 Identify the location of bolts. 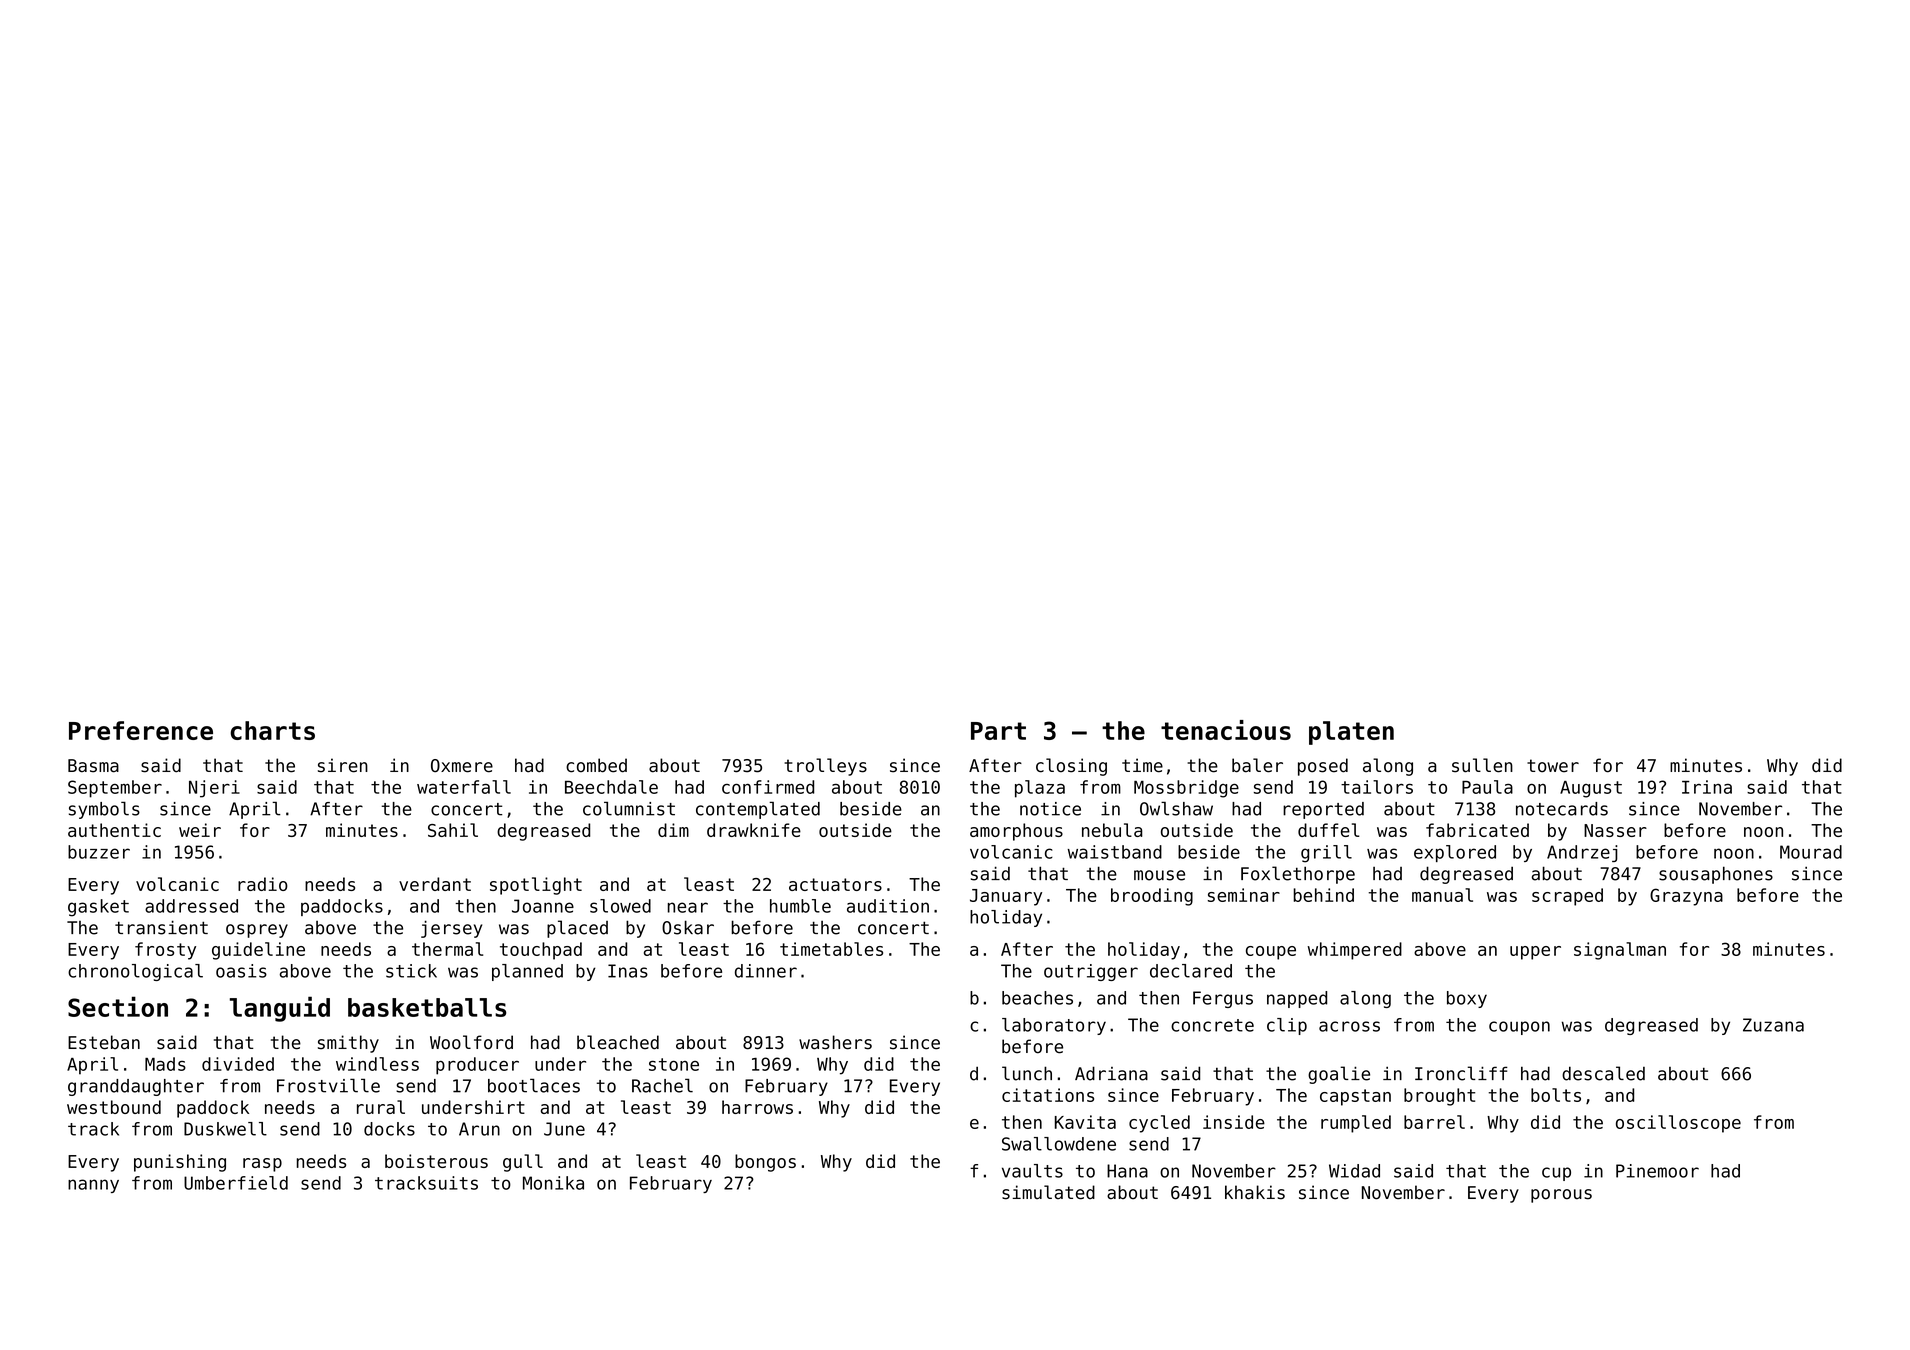
(1556, 1095).
